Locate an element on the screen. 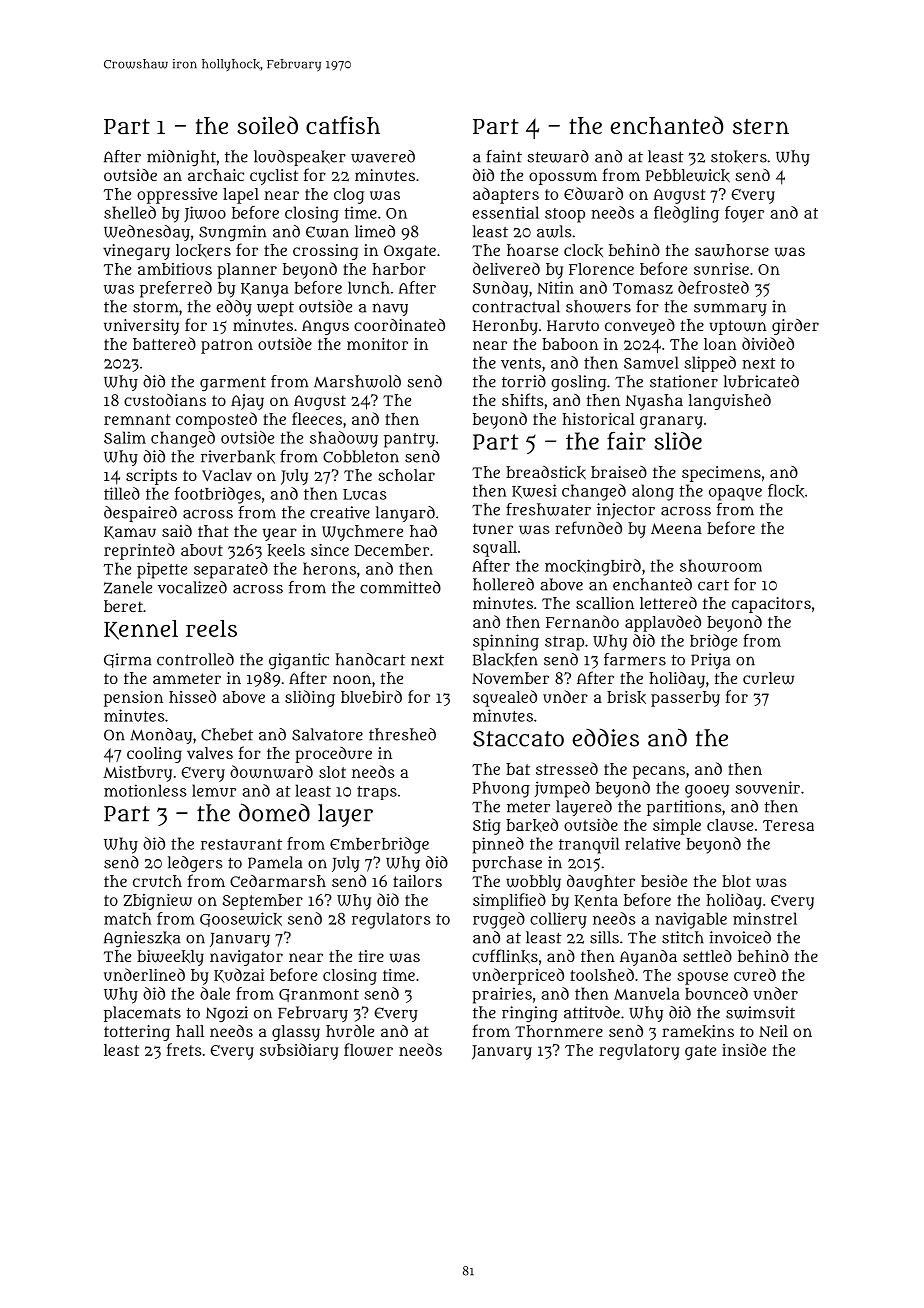 Image resolution: width=924 pixels, height=1308 pixels. slipped is located at coordinates (710, 364).
